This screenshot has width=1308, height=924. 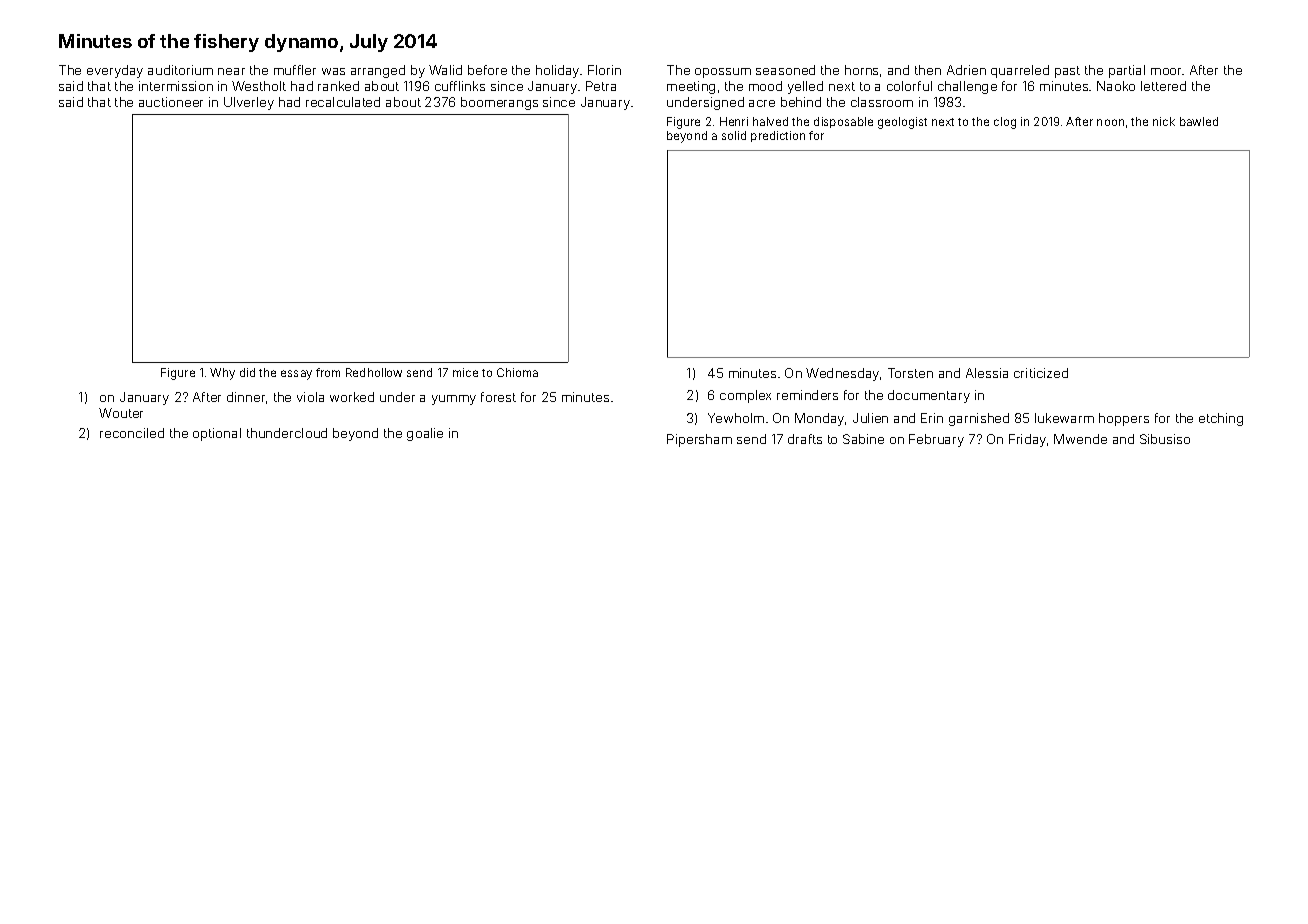 I want to click on Alessia, so click(x=987, y=373).
